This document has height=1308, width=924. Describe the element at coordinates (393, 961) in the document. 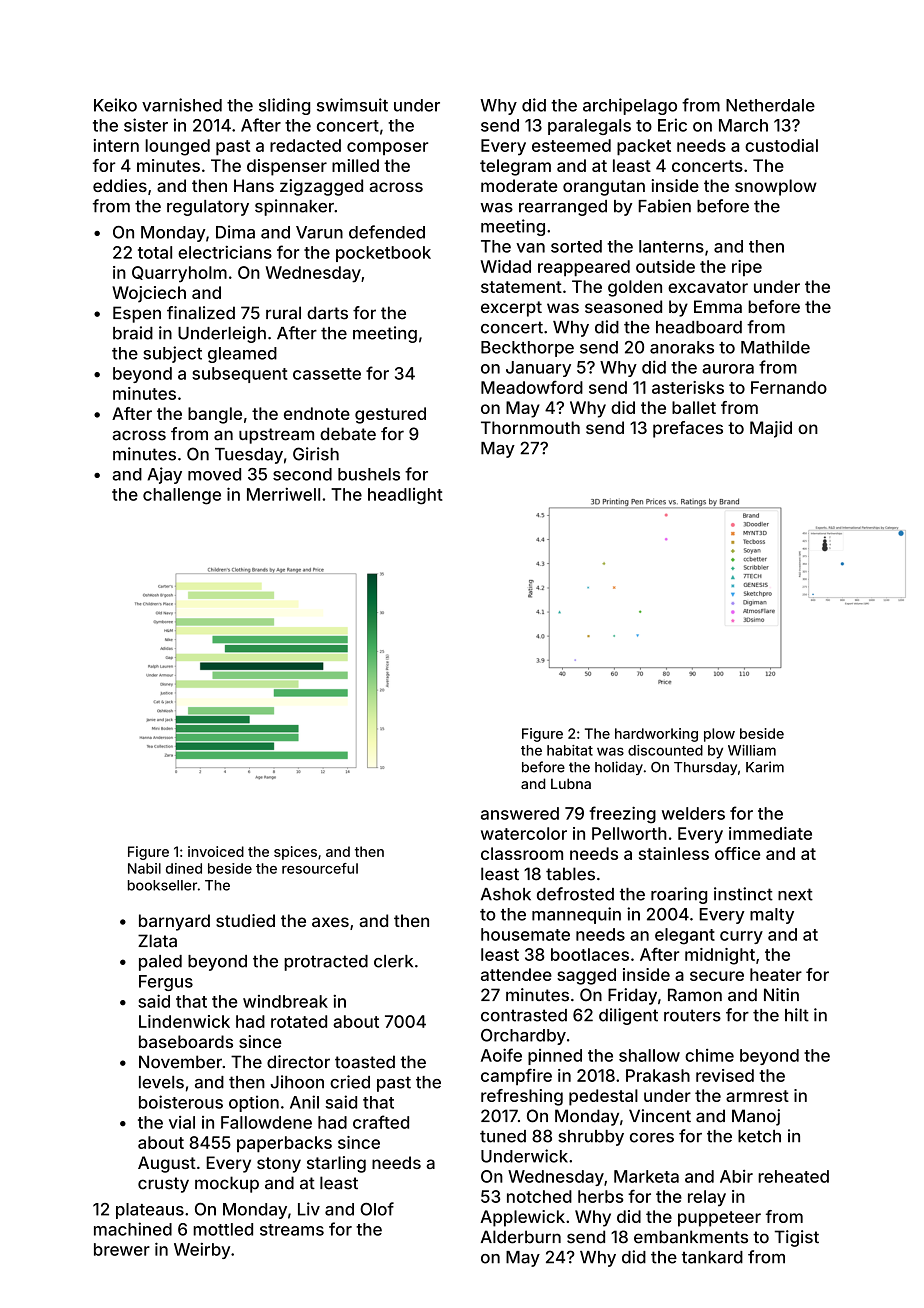

I see `clerk` at that location.
